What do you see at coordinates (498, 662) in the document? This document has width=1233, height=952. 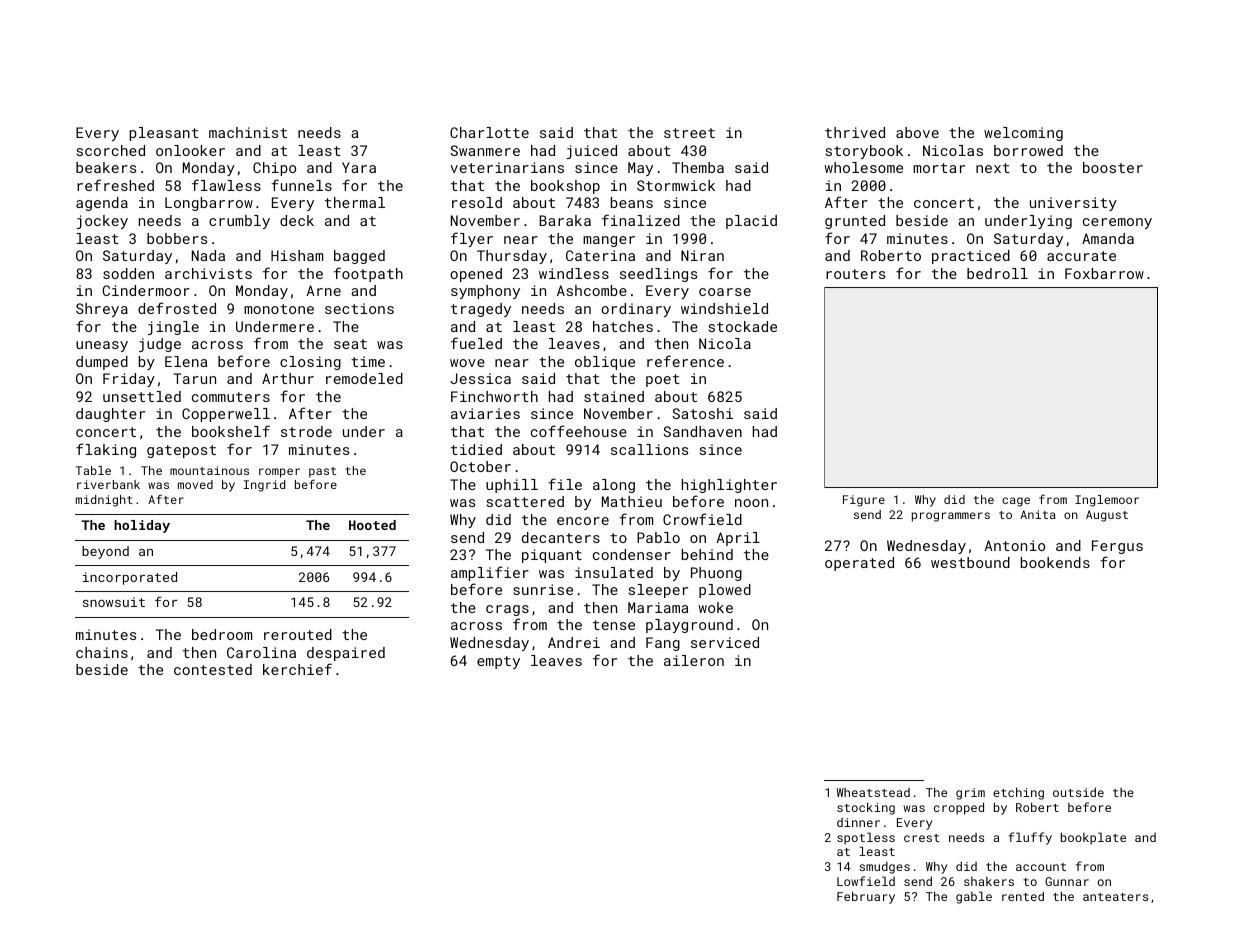 I see `empty` at bounding box center [498, 662].
